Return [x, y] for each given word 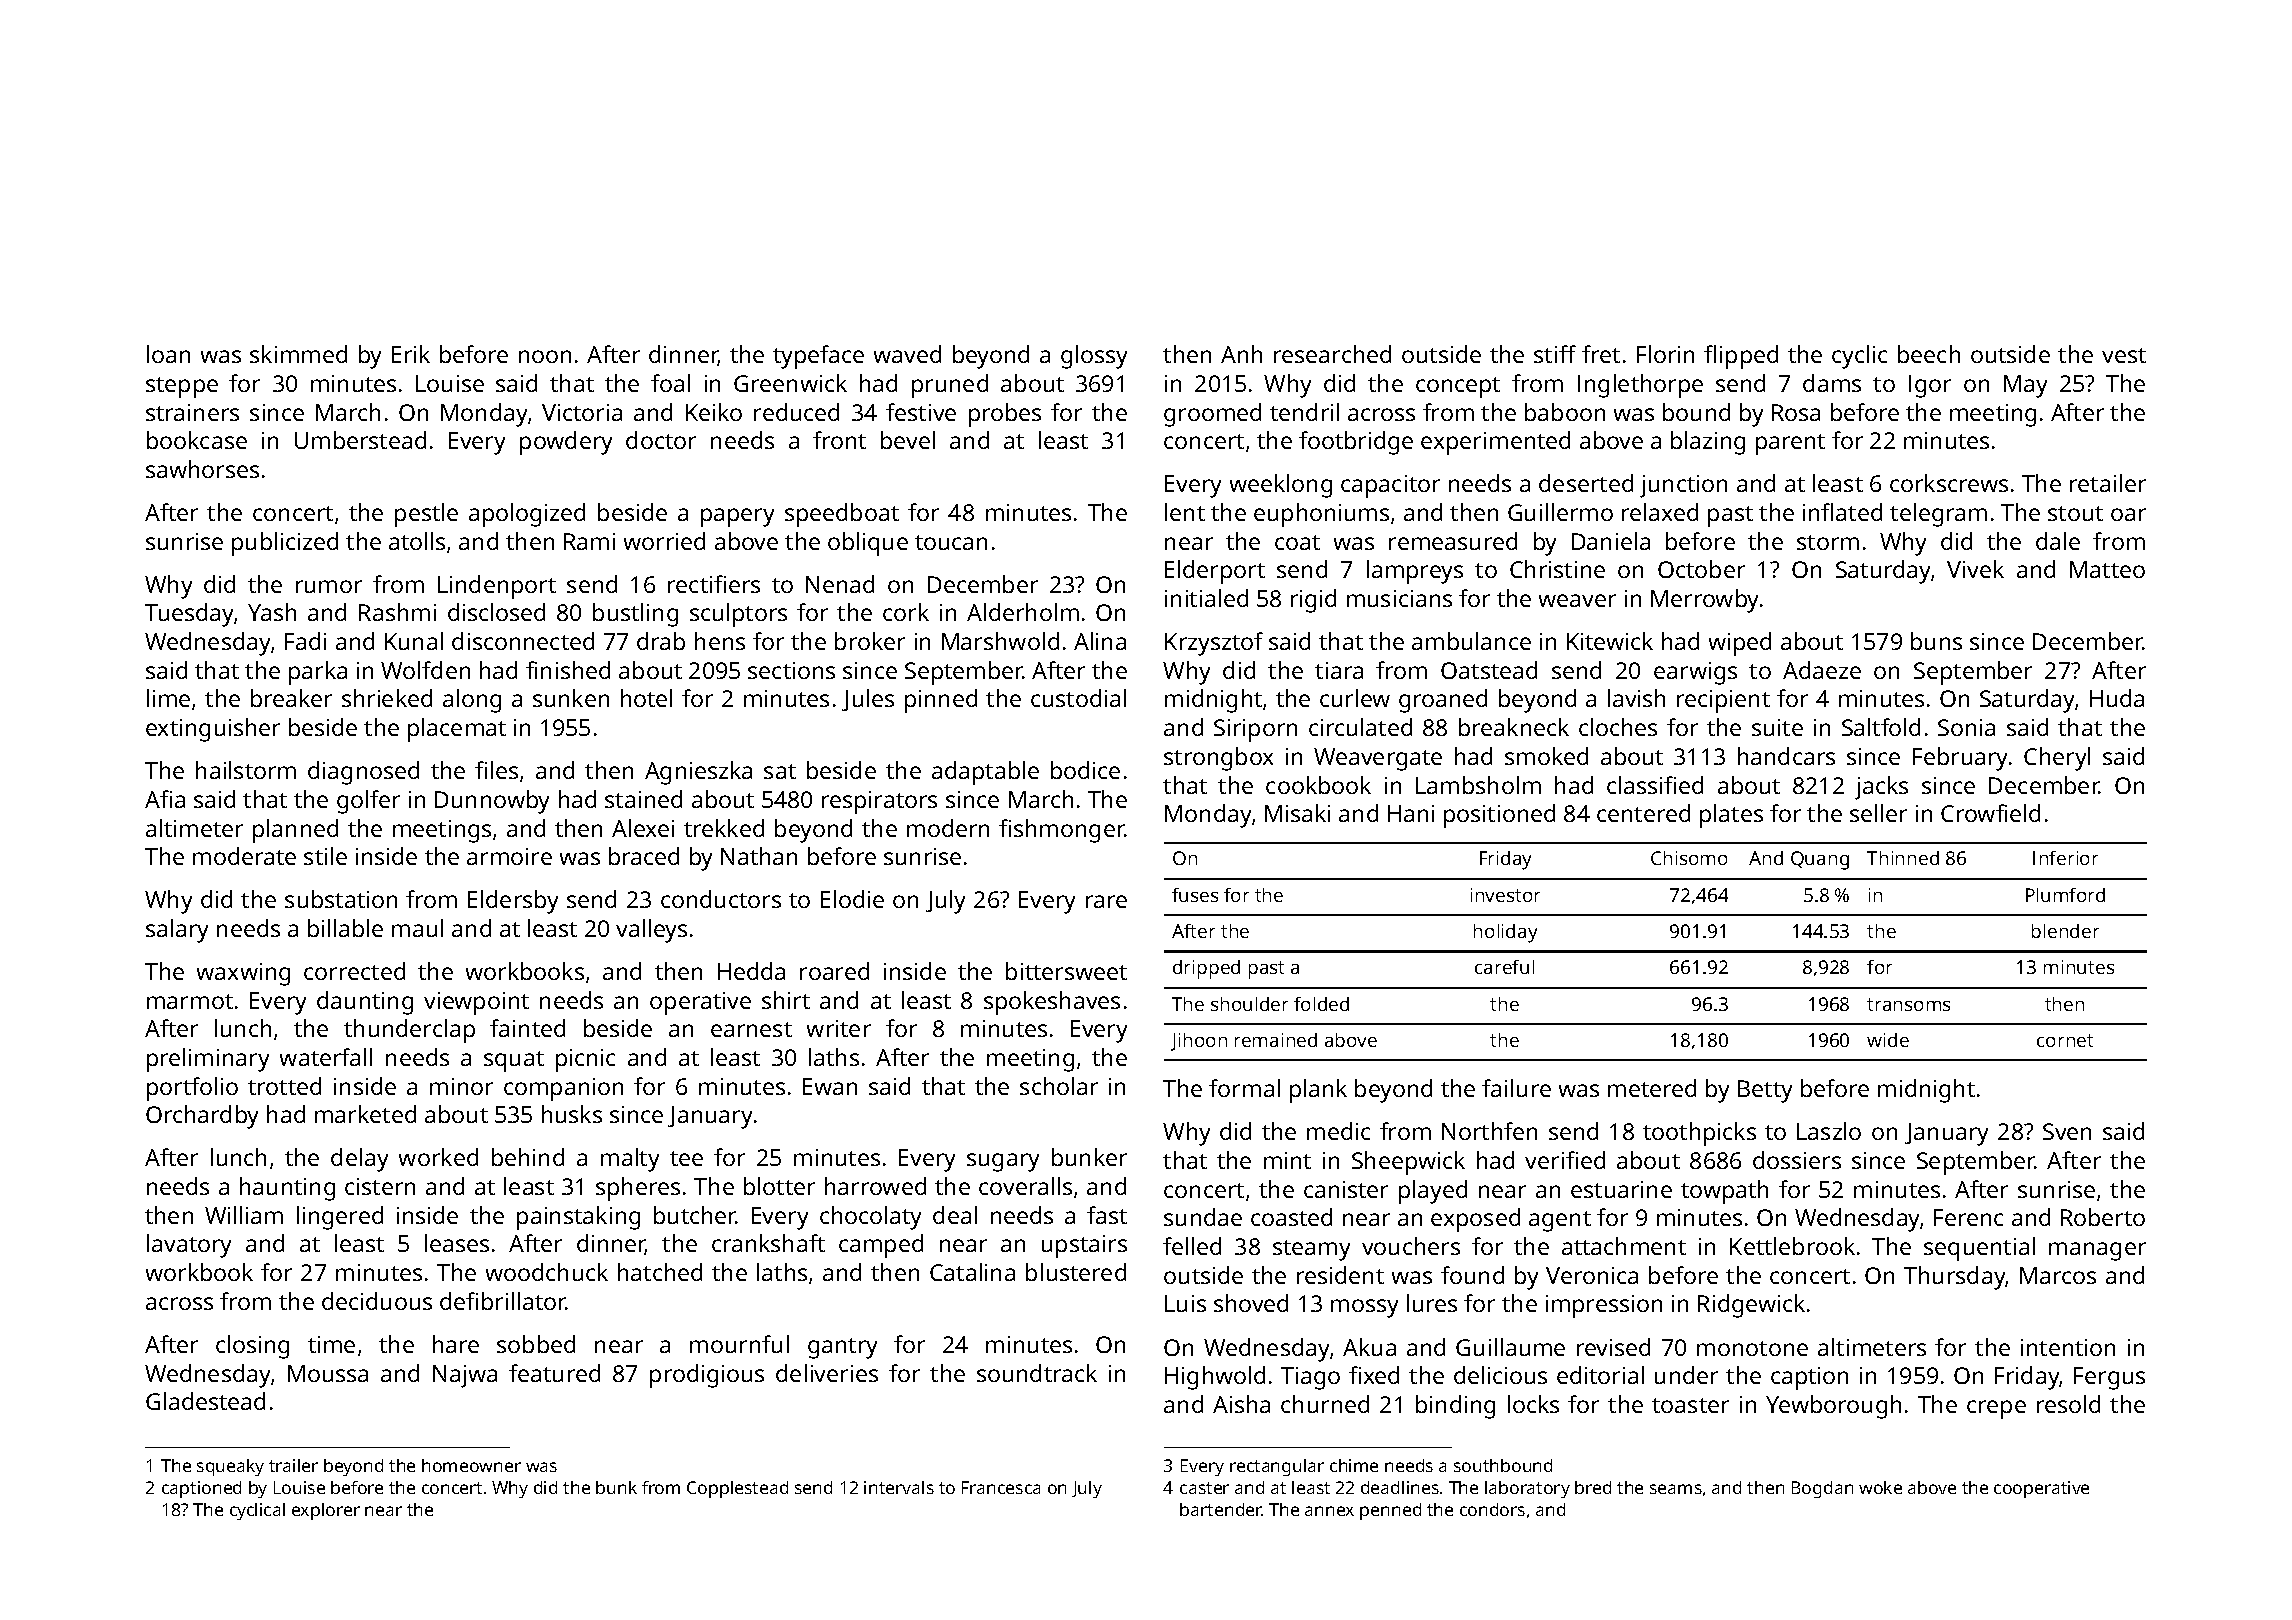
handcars [1786, 756]
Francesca [1001, 1487]
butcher [695, 1215]
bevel [908, 440]
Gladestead [205, 1401]
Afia [165, 799]
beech [1929, 354]
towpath [1724, 1192]
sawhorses [202, 469]
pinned [941, 701]
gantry [842, 1348]
